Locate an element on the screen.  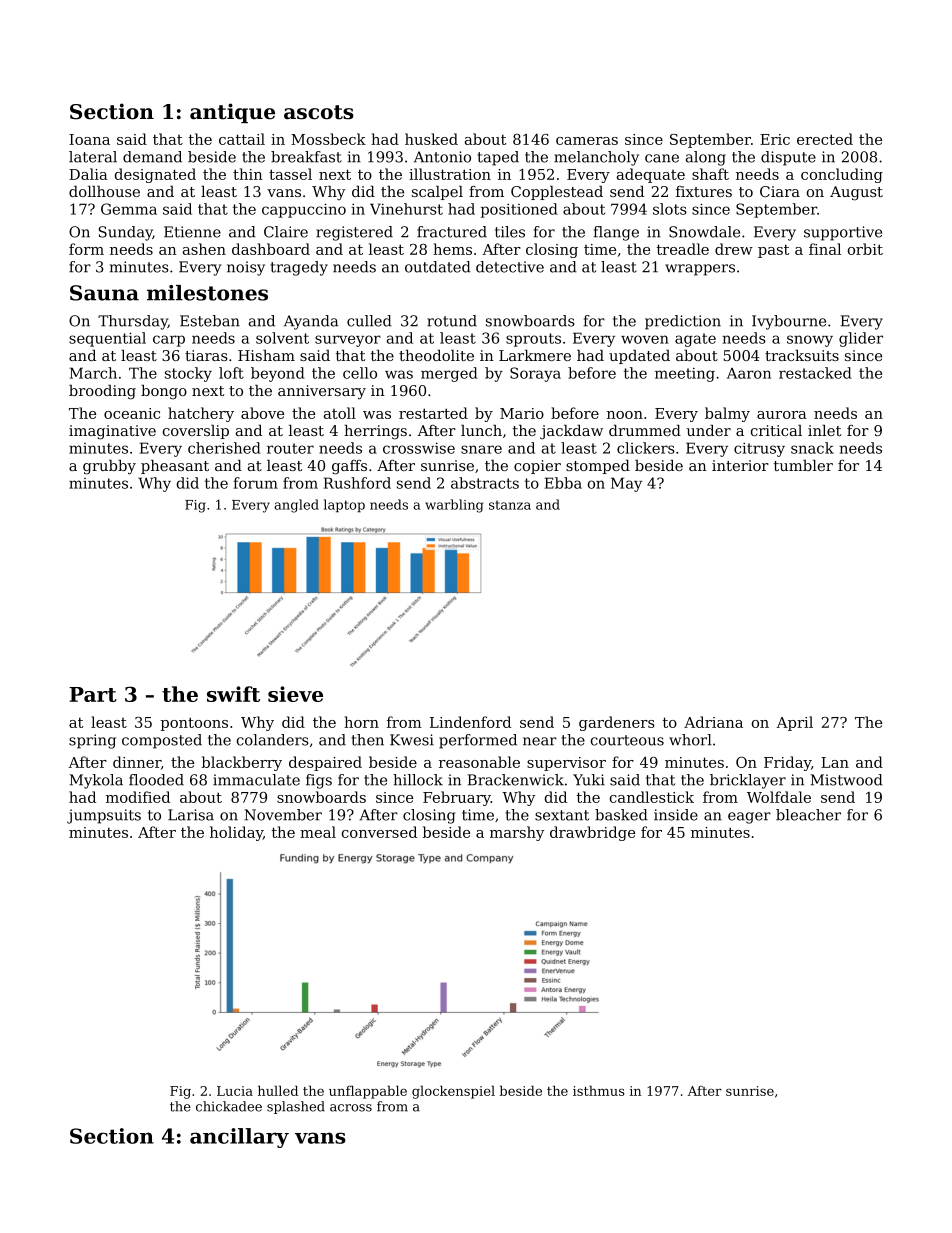
angled is located at coordinates (296, 506).
